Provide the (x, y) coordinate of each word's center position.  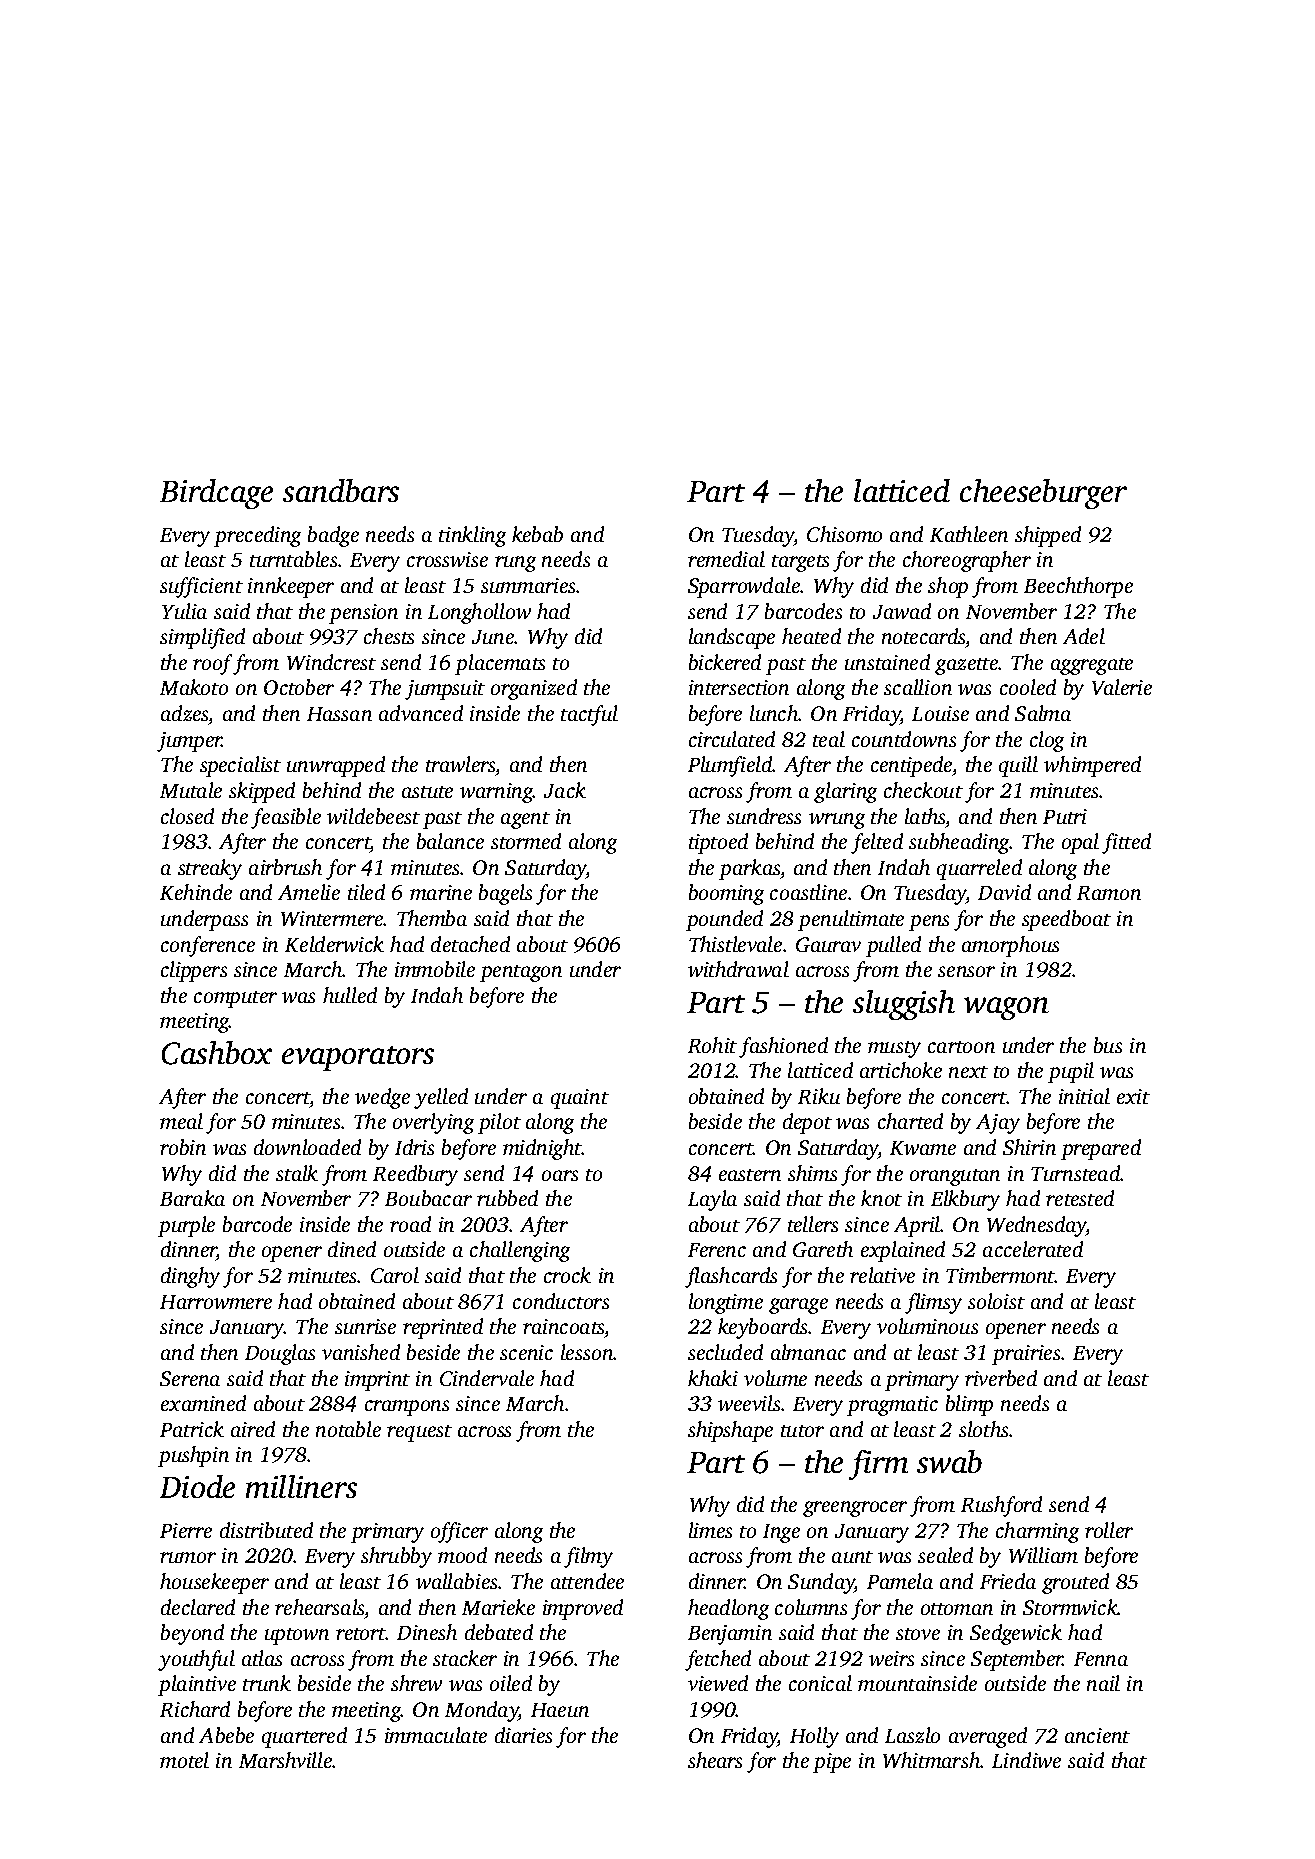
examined (203, 1403)
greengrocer (855, 1509)
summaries (528, 585)
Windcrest (331, 662)
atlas (262, 1658)
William (1043, 1555)
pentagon (521, 973)
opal (1080, 843)
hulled (350, 995)
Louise (940, 713)
